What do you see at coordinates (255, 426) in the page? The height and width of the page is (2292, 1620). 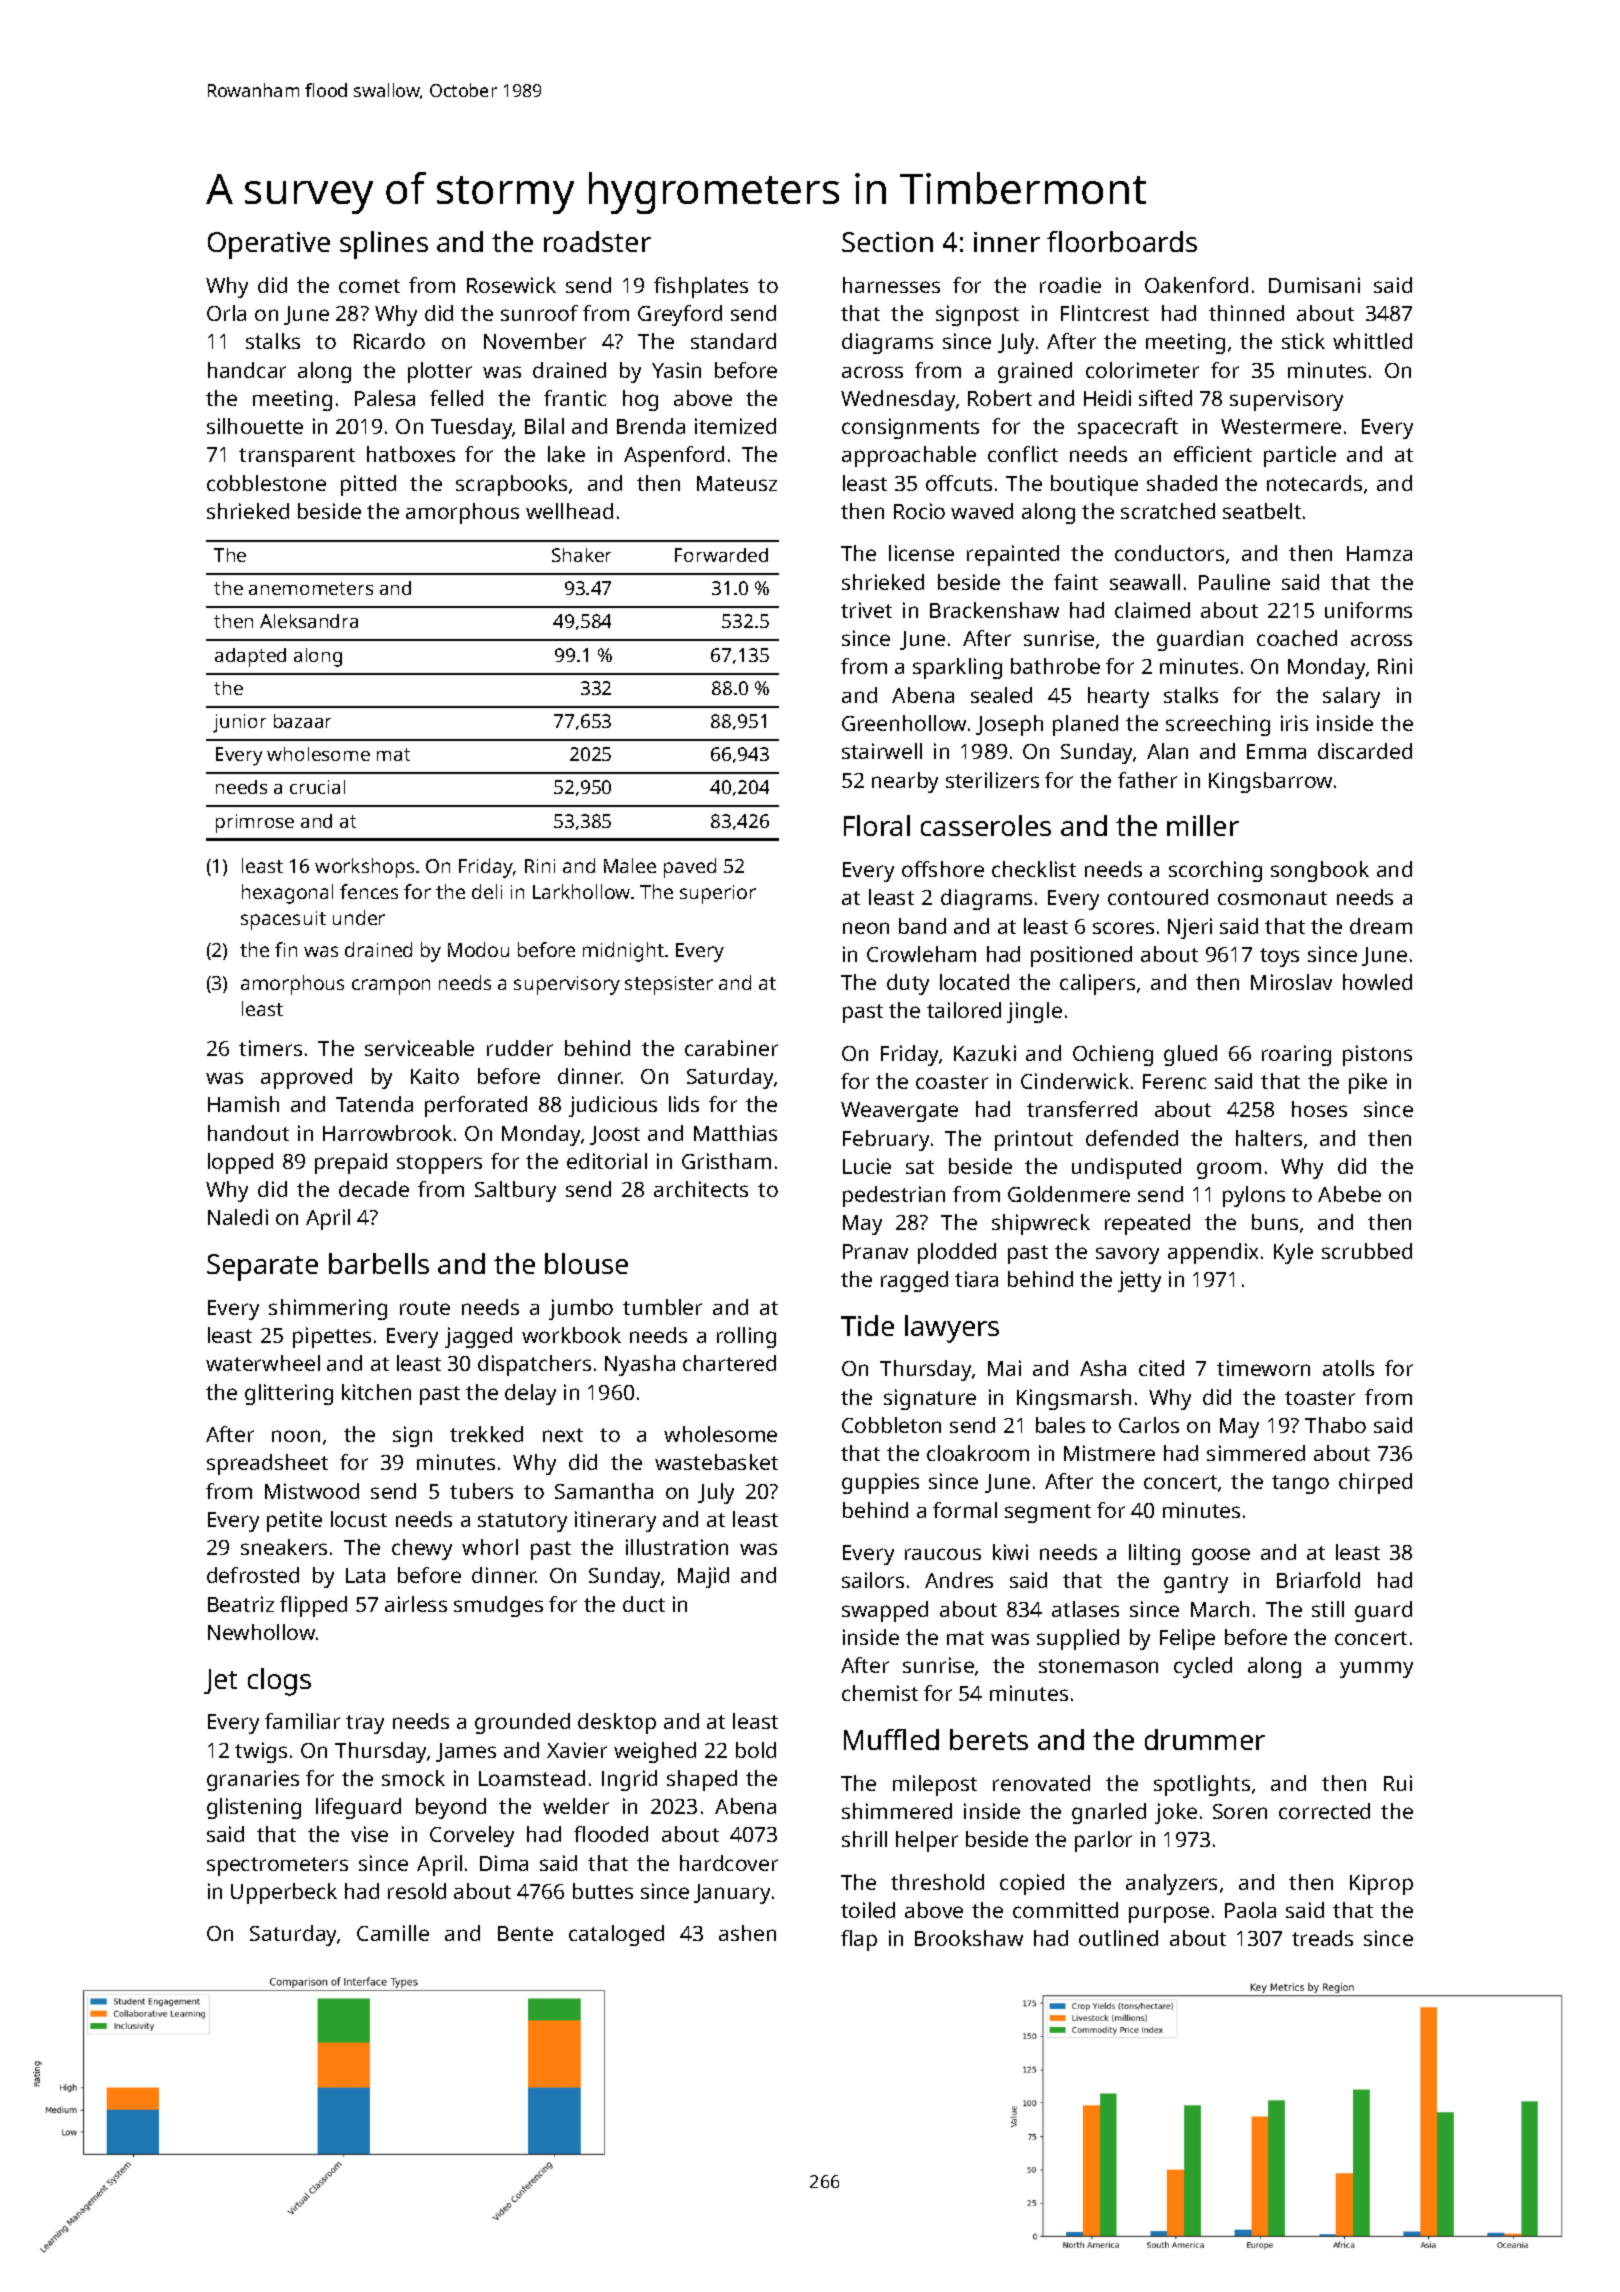 I see `silhouette` at bounding box center [255, 426].
